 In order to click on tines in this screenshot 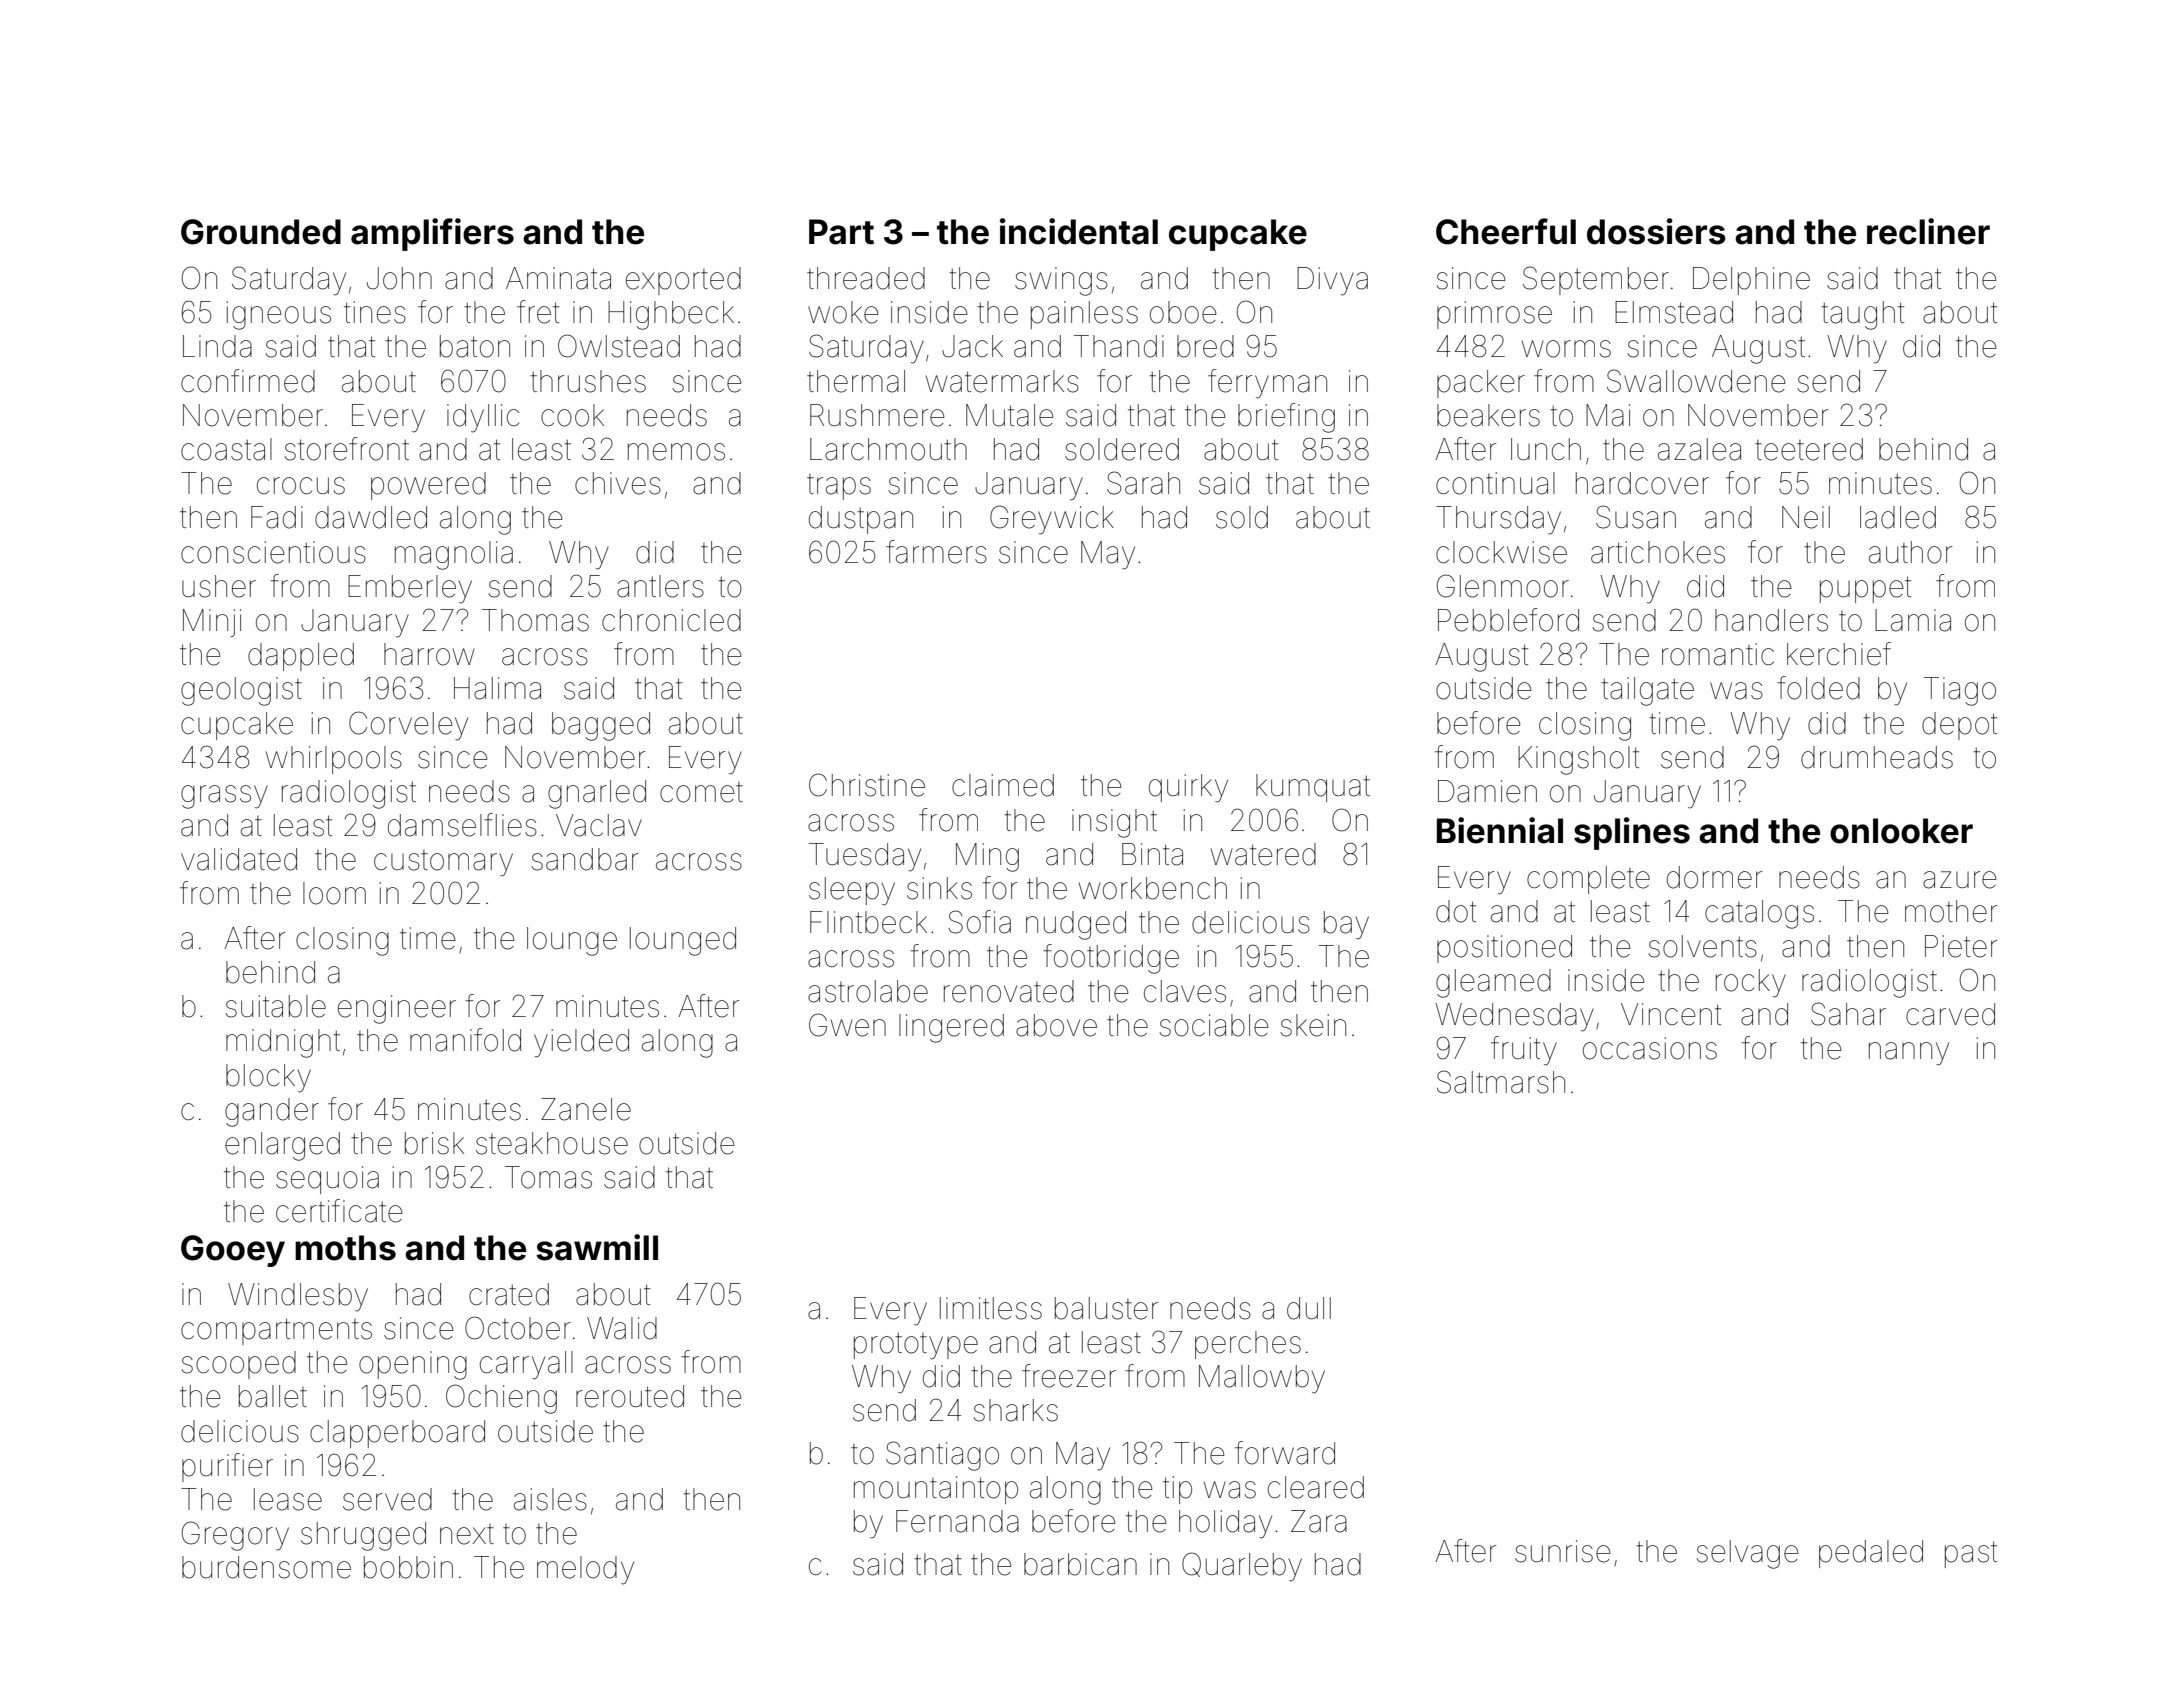, I will do `click(375, 312)`.
